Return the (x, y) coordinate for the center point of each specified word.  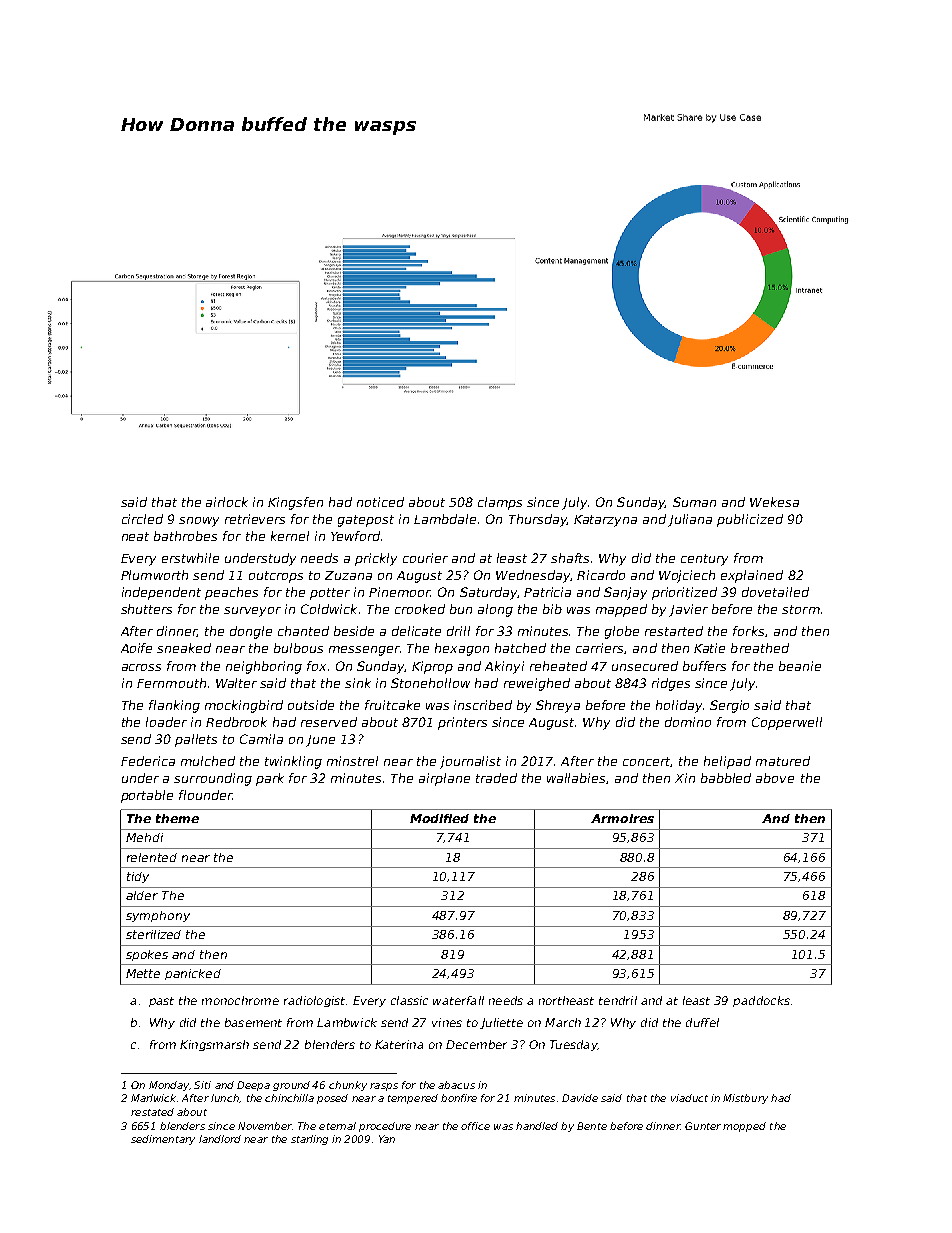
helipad (727, 762)
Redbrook (236, 722)
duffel (702, 1022)
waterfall (458, 1000)
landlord (220, 1139)
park (270, 779)
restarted (674, 631)
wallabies (576, 778)
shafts (570, 558)
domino (688, 722)
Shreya (558, 706)
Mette (143, 973)
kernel (290, 536)
